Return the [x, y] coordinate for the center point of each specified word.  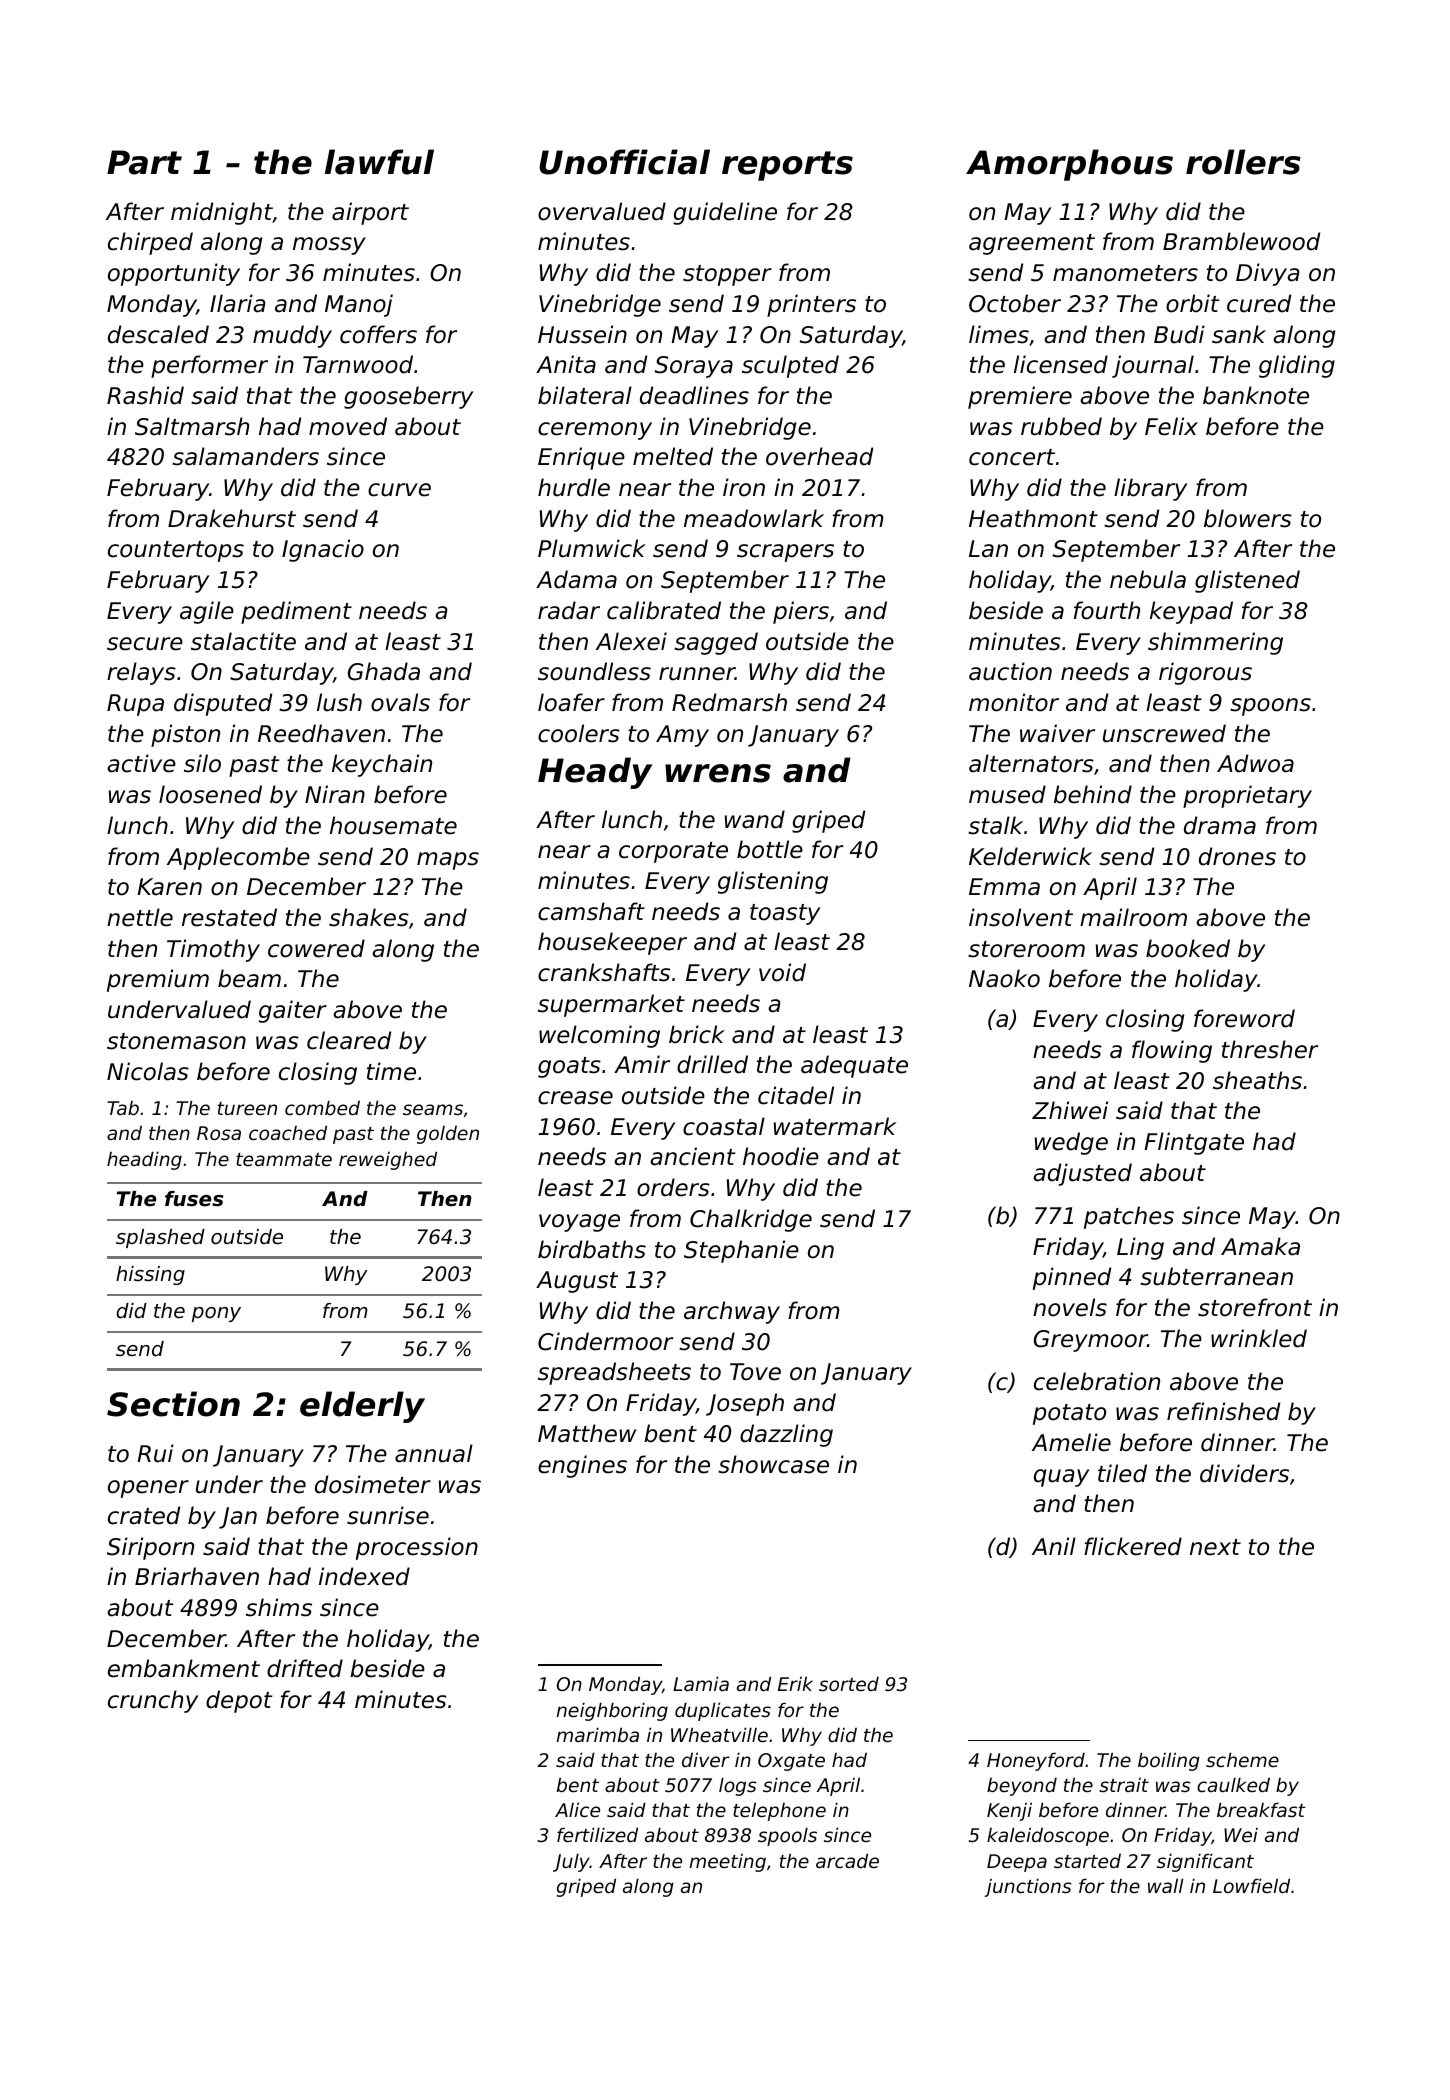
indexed [364, 1576]
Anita [566, 364]
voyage [579, 1223]
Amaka [1260, 1246]
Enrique [581, 458]
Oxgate [791, 1762]
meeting [728, 1863]
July [571, 1862]
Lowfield [1251, 1885]
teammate [284, 1159]
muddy [292, 336]
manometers [1125, 273]
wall [1165, 1885]
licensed [1061, 364]
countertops [176, 551]
